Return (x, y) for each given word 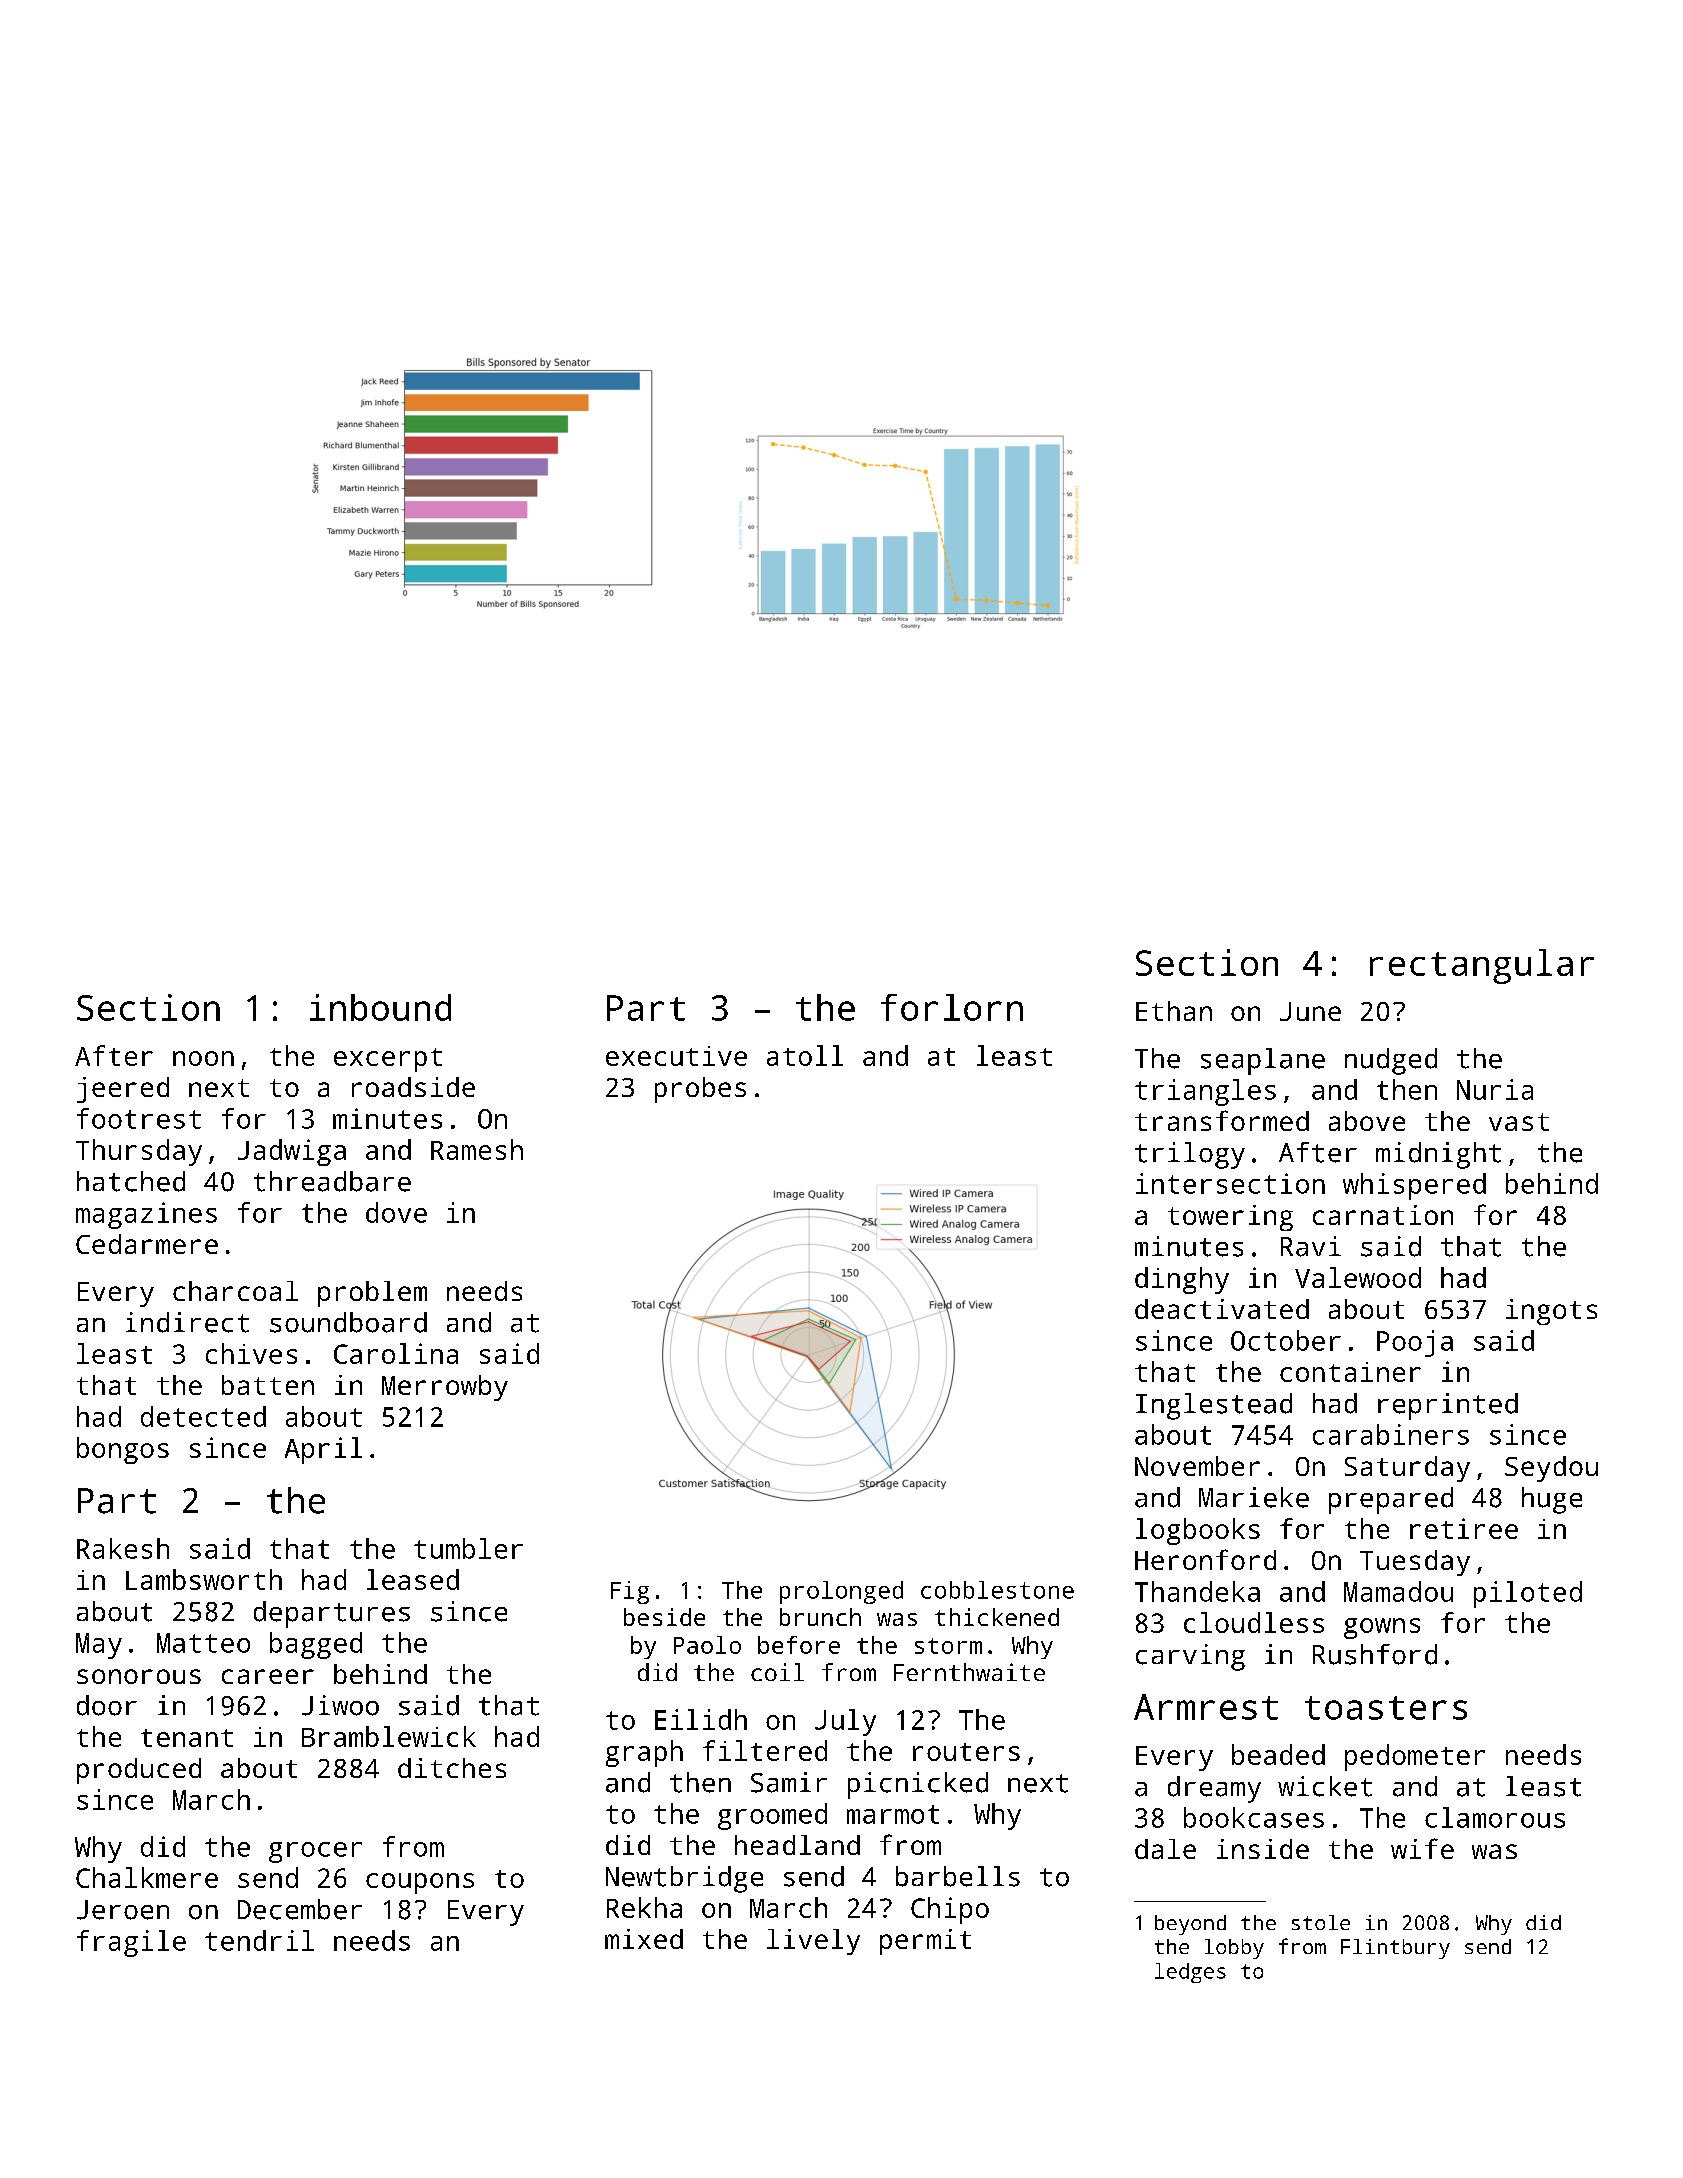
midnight (1438, 1155)
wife (1422, 1848)
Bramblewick (389, 1736)
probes (700, 1090)
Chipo (950, 1910)
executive (676, 1056)
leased (413, 1579)
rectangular (1482, 966)
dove (396, 1212)
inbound (380, 1007)
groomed (772, 1816)
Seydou (1551, 1469)
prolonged (841, 1592)
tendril (259, 1940)
